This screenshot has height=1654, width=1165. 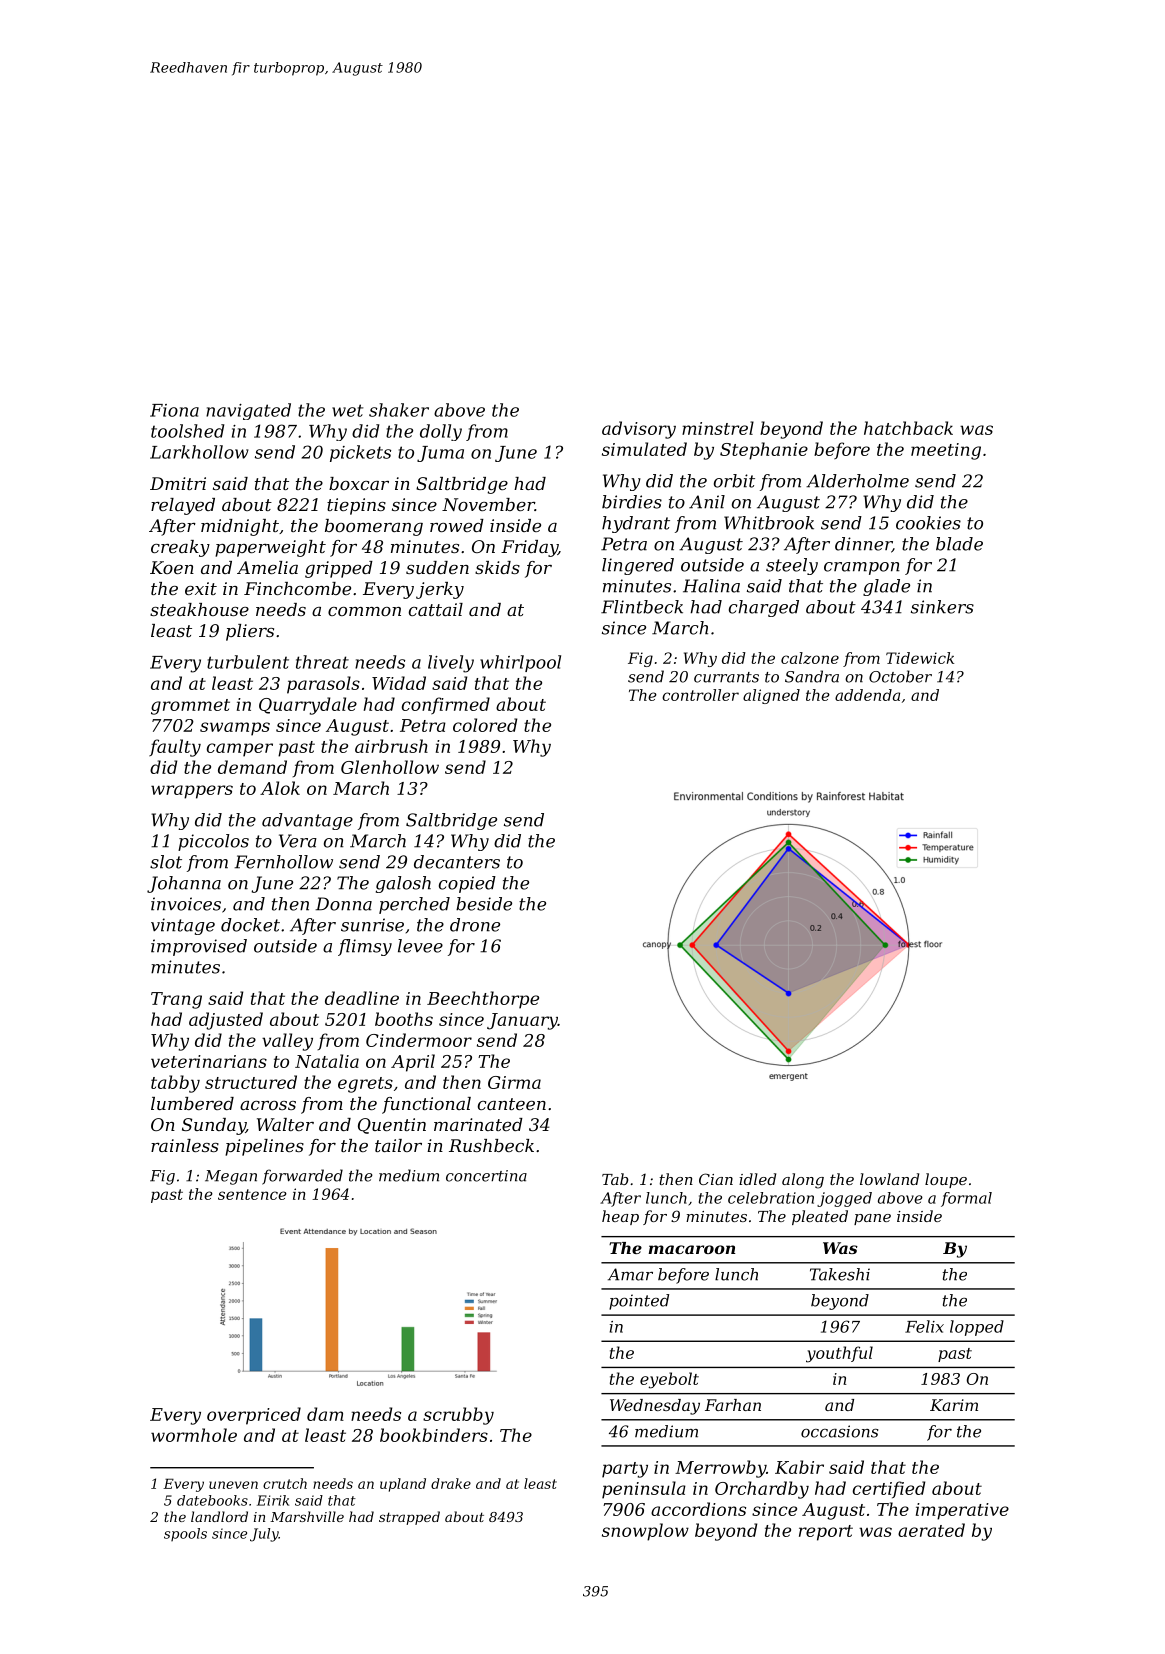 What do you see at coordinates (669, 1380) in the screenshot?
I see `eyebolt` at bounding box center [669, 1380].
